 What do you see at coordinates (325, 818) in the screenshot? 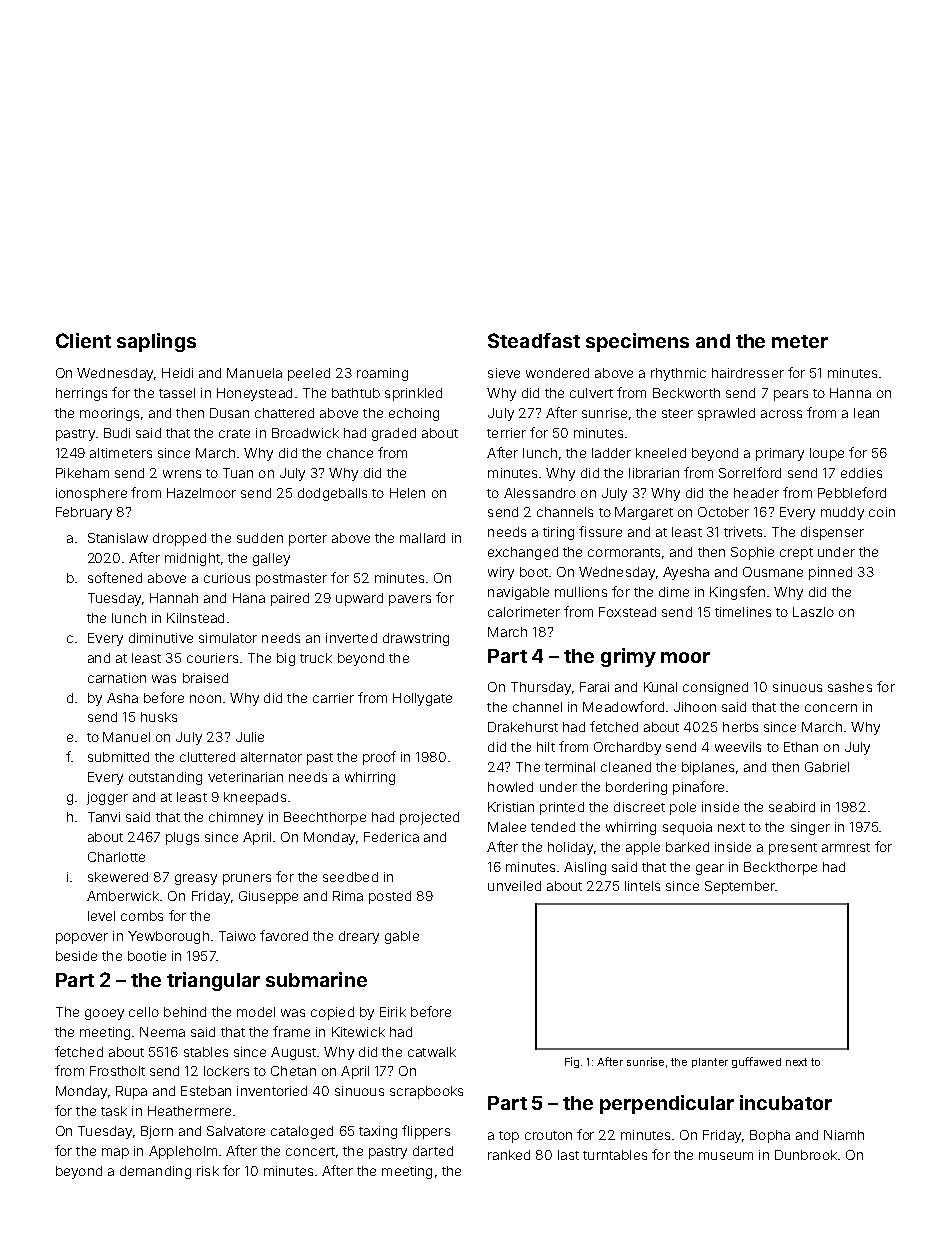
I see `Beechthorpe` at bounding box center [325, 818].
